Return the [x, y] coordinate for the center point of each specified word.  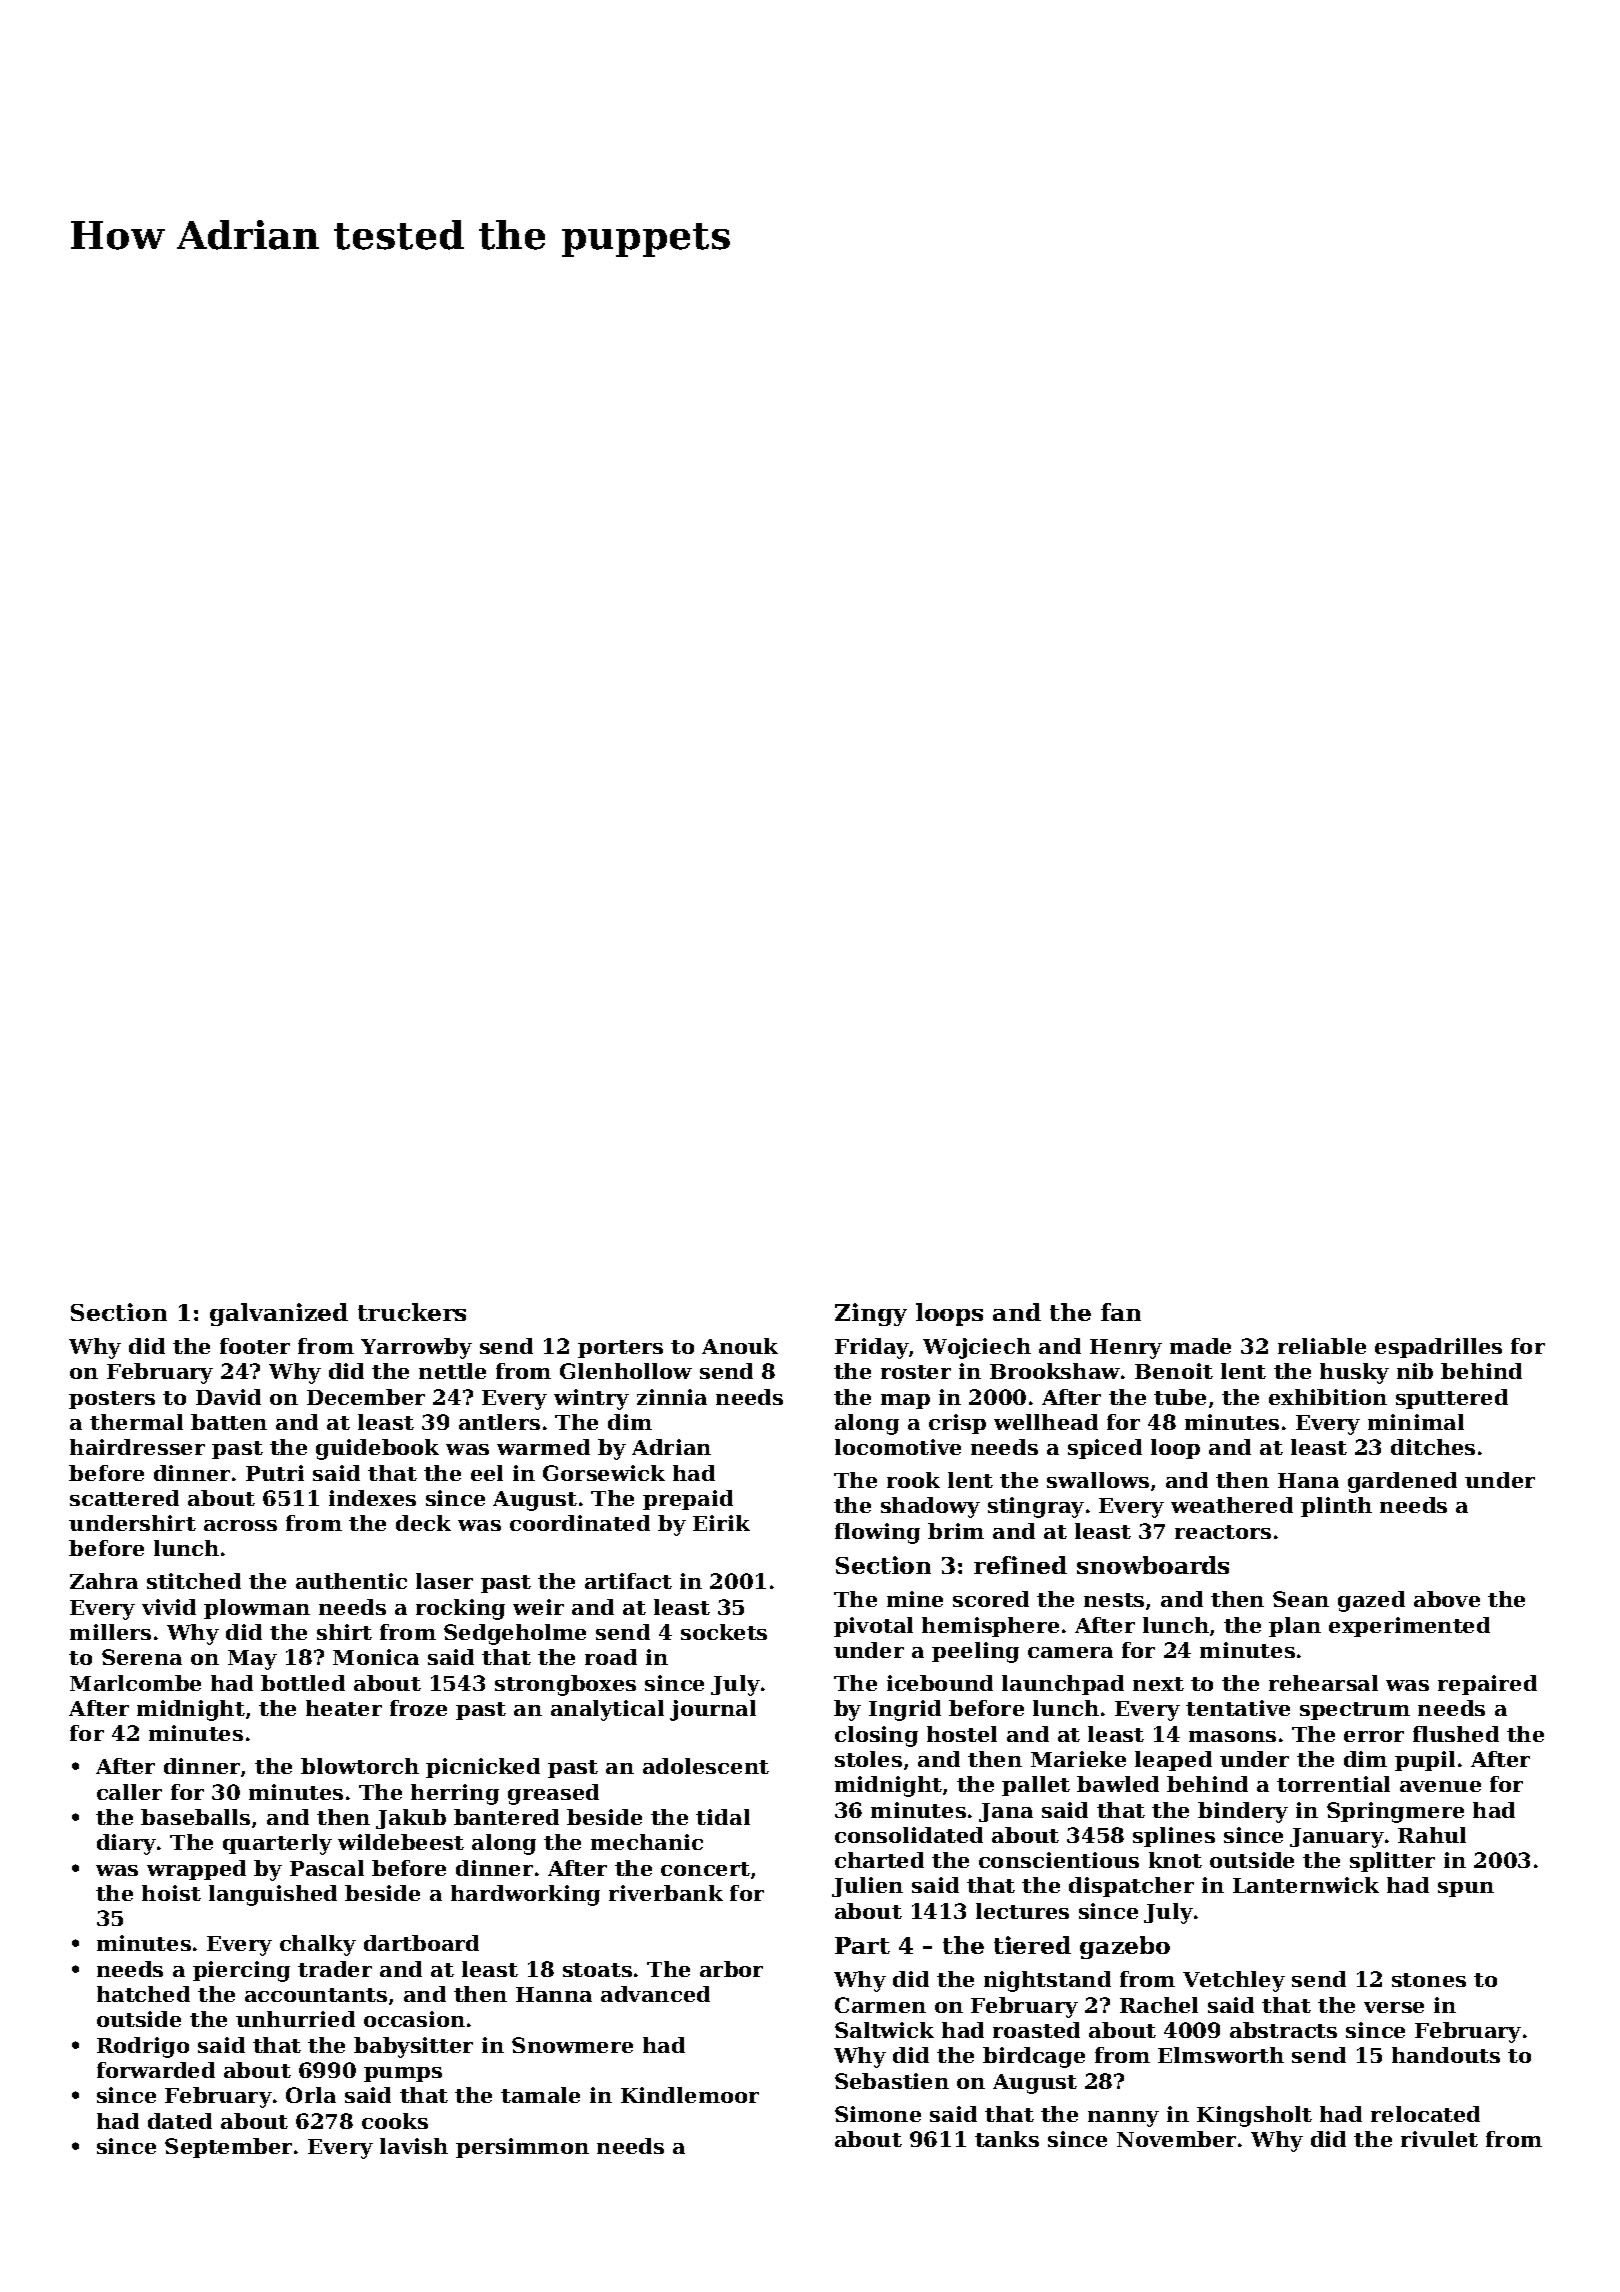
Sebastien [892, 2081]
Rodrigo [143, 2047]
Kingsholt [1254, 2116]
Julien [867, 1887]
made [1200, 1346]
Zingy [871, 1314]
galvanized [279, 1314]
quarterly [277, 1844]
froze [418, 1708]
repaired [1487, 1685]
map [905, 1401]
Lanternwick [1306, 1885]
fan [1121, 1312]
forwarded [156, 2070]
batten [229, 1422]
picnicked [483, 1768]
